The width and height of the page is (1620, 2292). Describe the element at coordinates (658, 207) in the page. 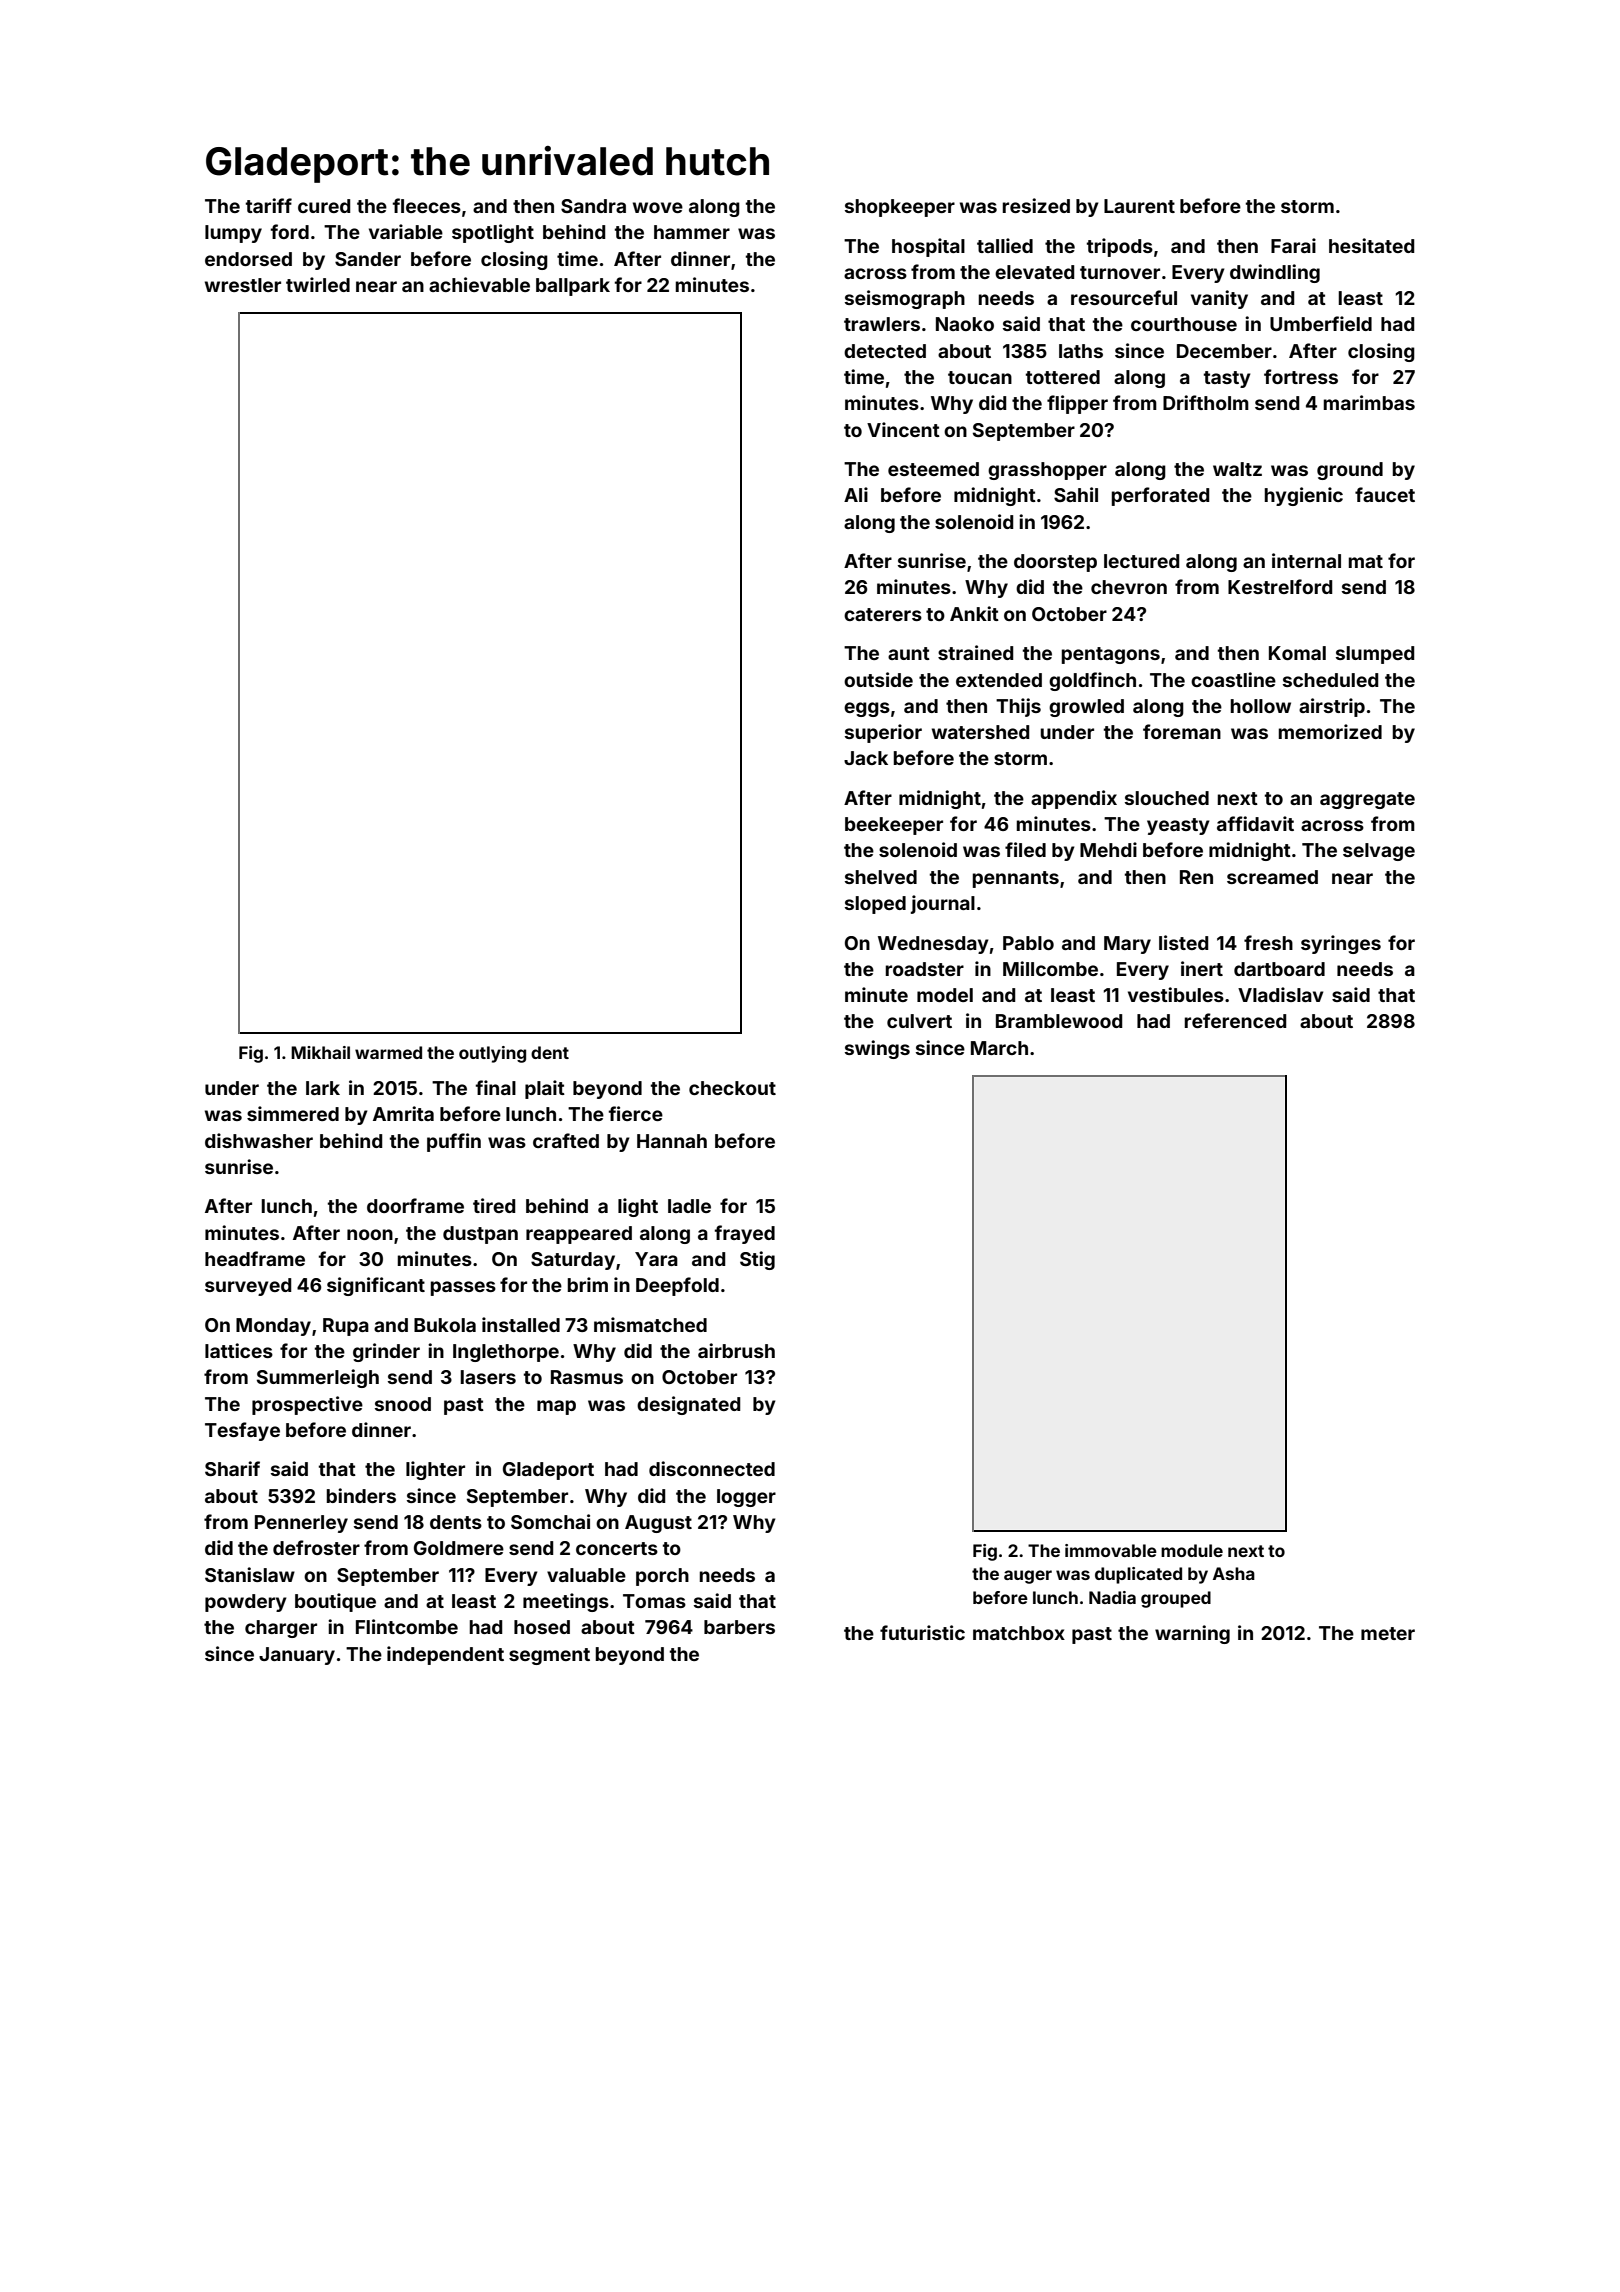

I see `wove` at that location.
